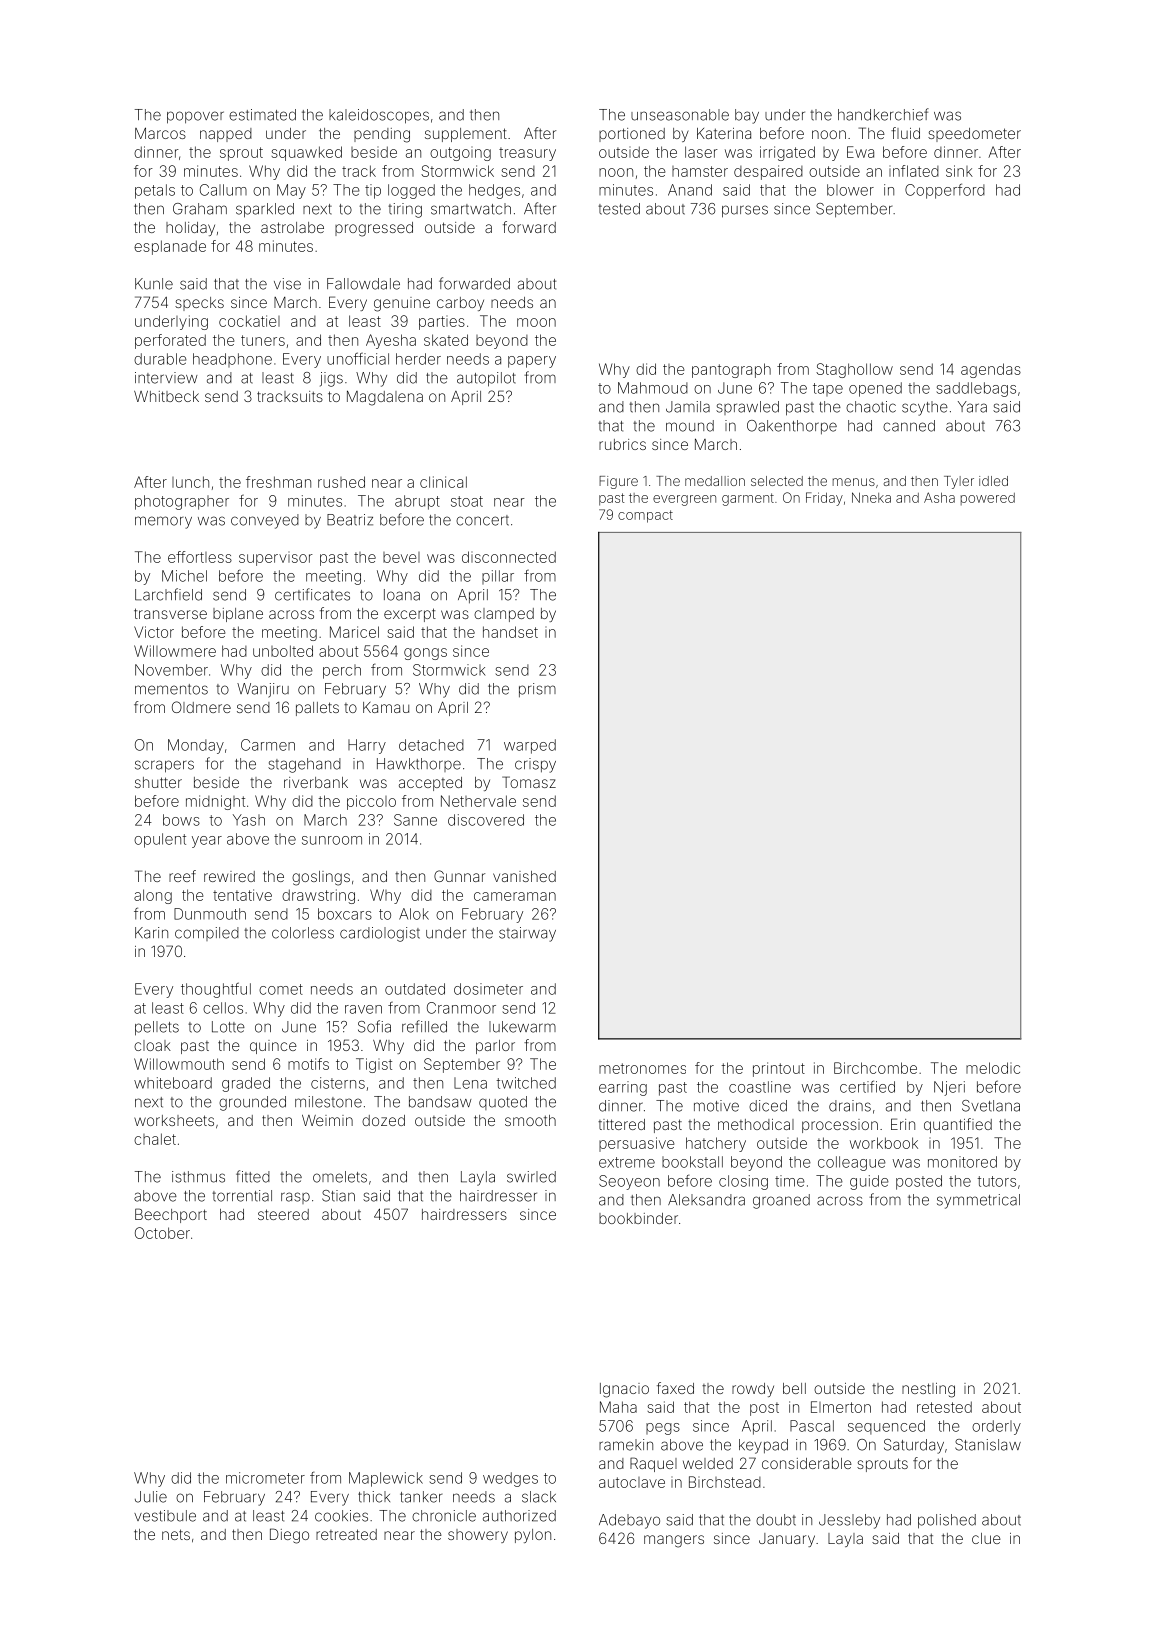 Image resolution: width=1155 pixels, height=1633 pixels. What do you see at coordinates (756, 1124) in the image?
I see `methodical` at bounding box center [756, 1124].
